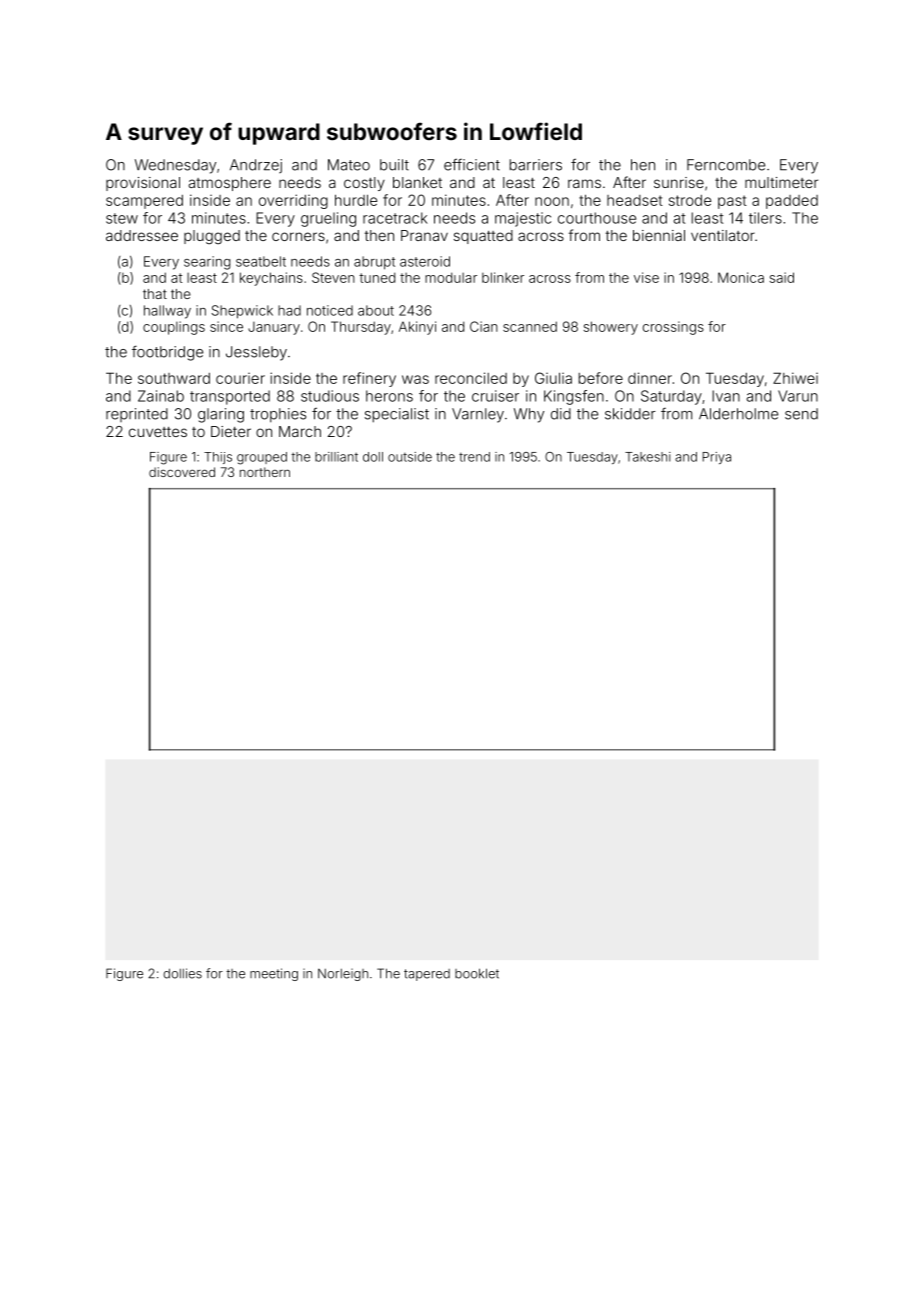  Describe the element at coordinates (648, 457) in the screenshot. I see `Takeshi` at that location.
